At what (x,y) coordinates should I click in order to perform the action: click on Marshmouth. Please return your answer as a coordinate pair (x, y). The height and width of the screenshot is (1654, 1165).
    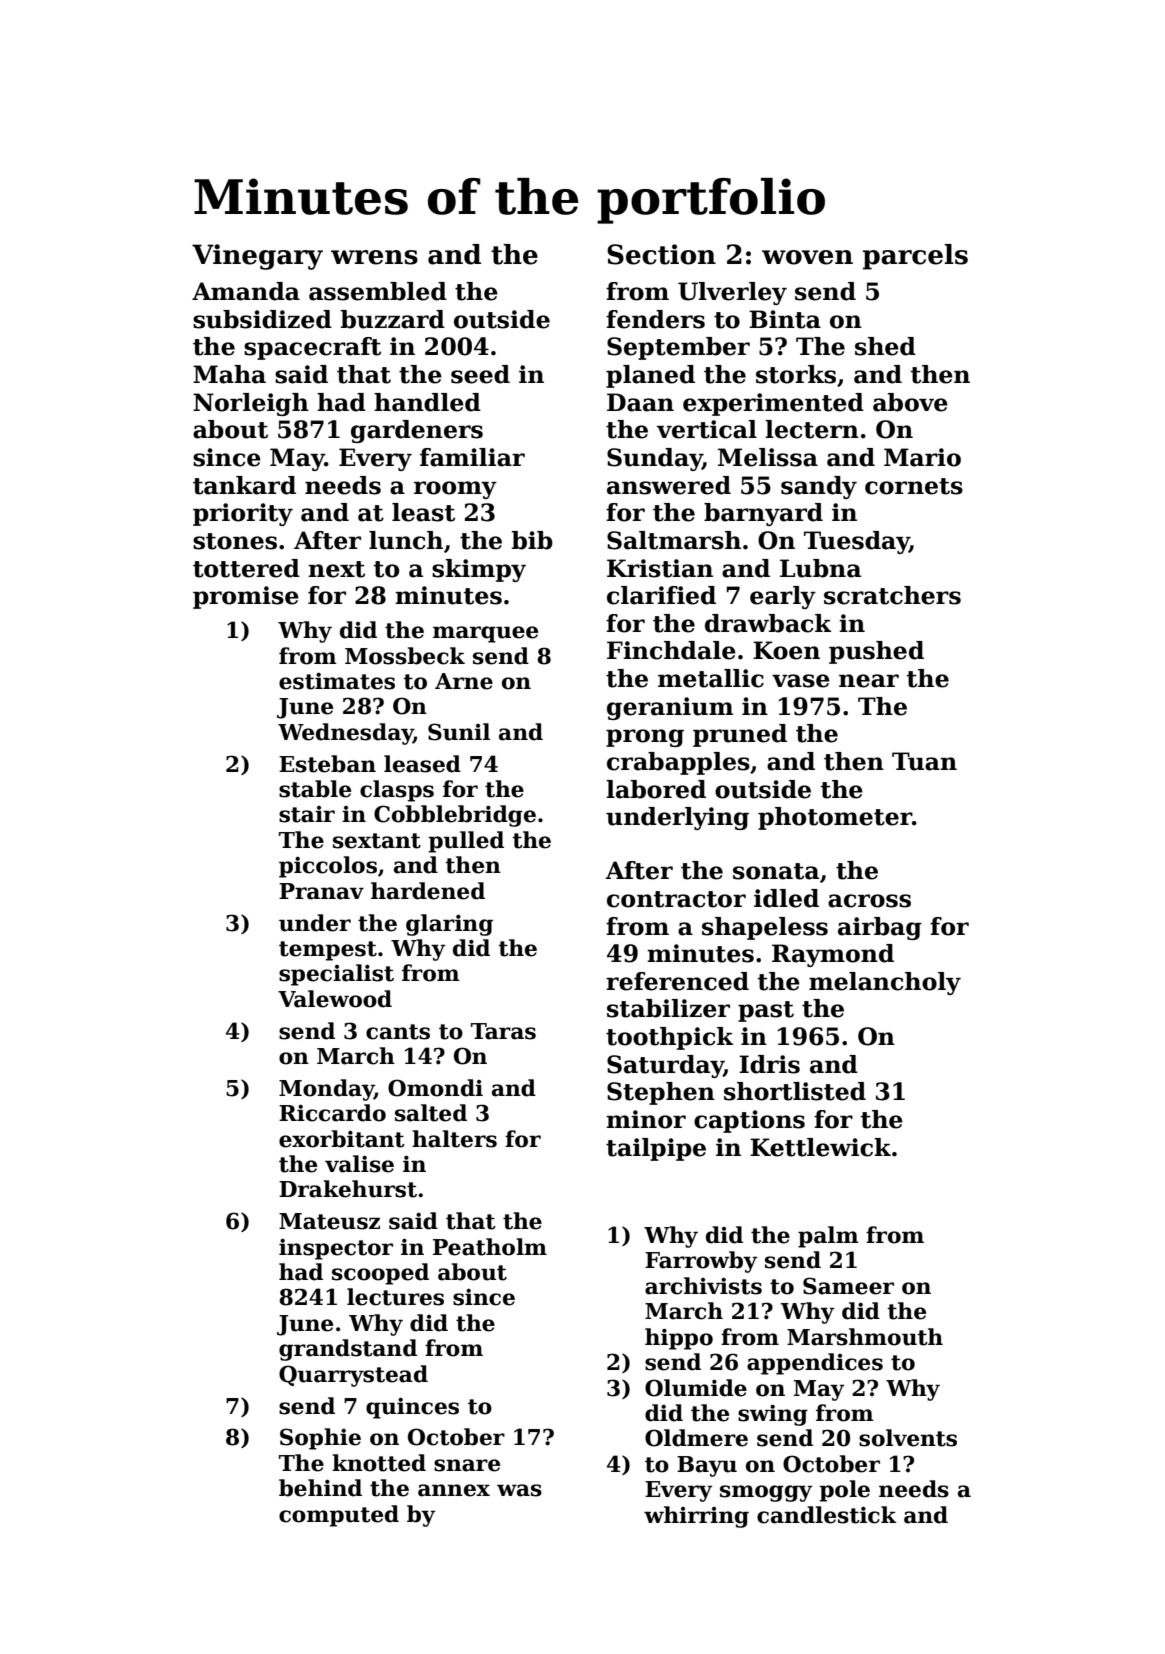
    Looking at the image, I should click on (865, 1337).
